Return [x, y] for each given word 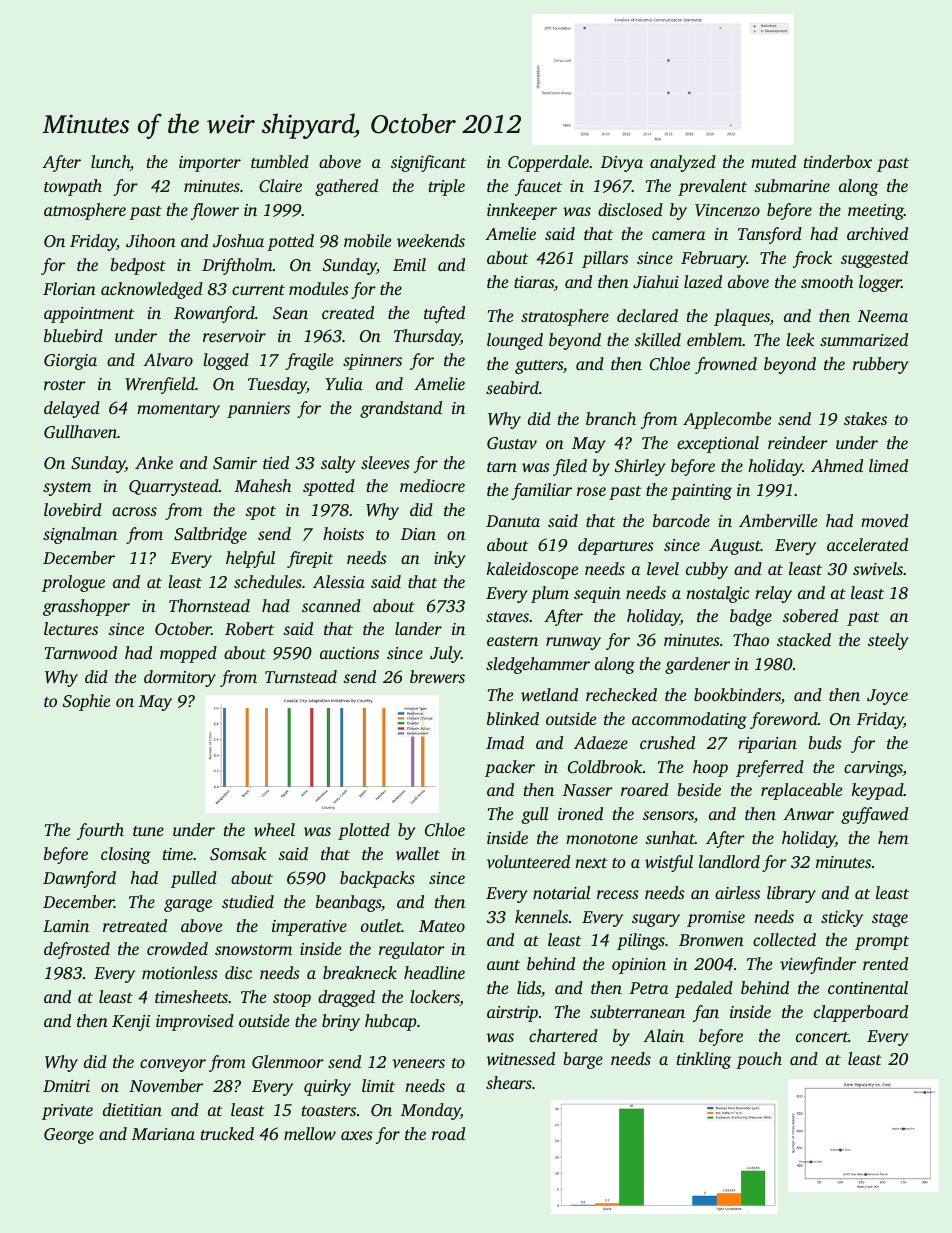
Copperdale [548, 163]
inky [450, 559]
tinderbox [838, 161]
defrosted [77, 950]
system [67, 489]
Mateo [442, 926]
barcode [681, 520]
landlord [729, 861]
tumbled [280, 161]
